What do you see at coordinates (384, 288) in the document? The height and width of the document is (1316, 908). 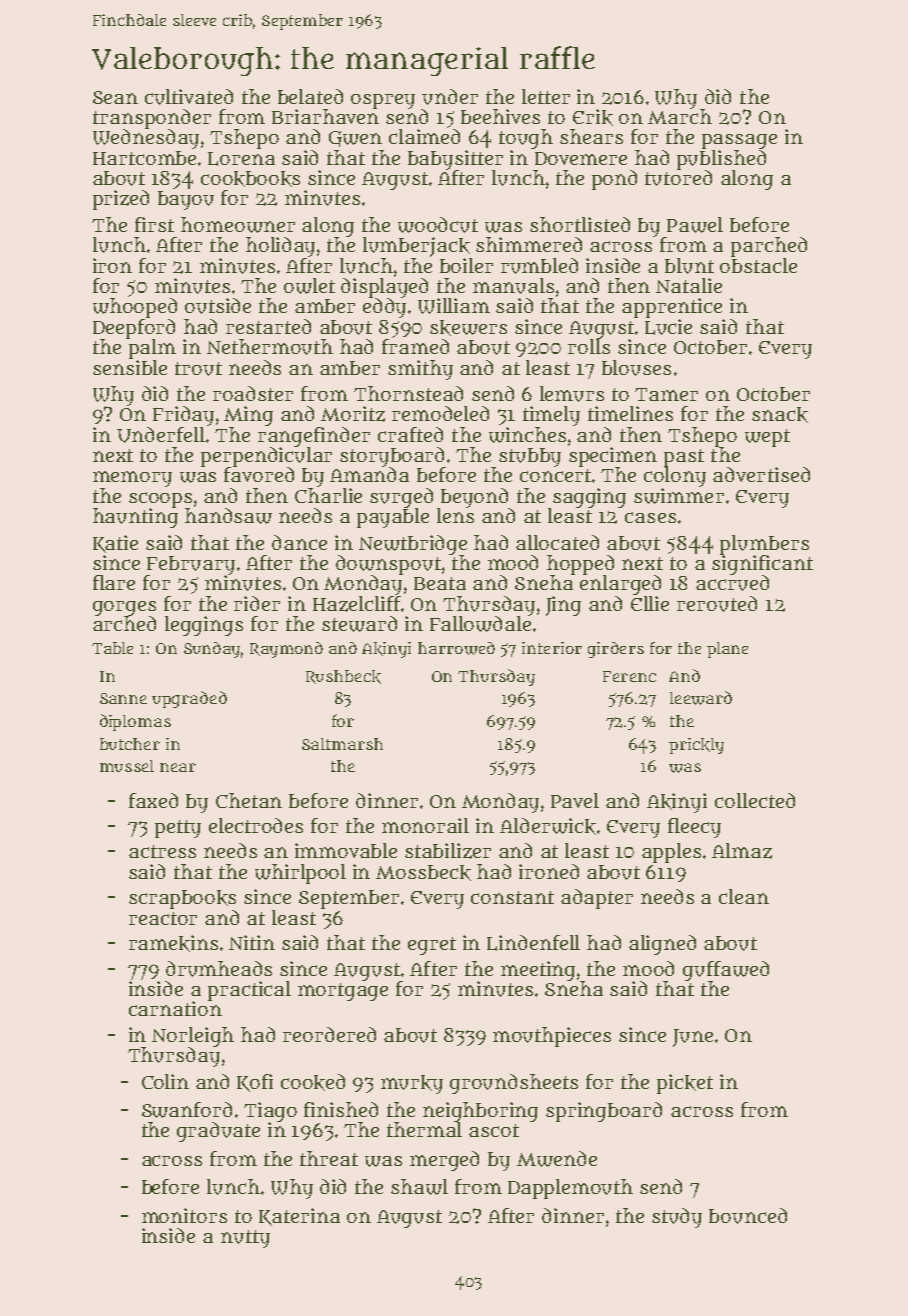 I see `displayed` at bounding box center [384, 288].
